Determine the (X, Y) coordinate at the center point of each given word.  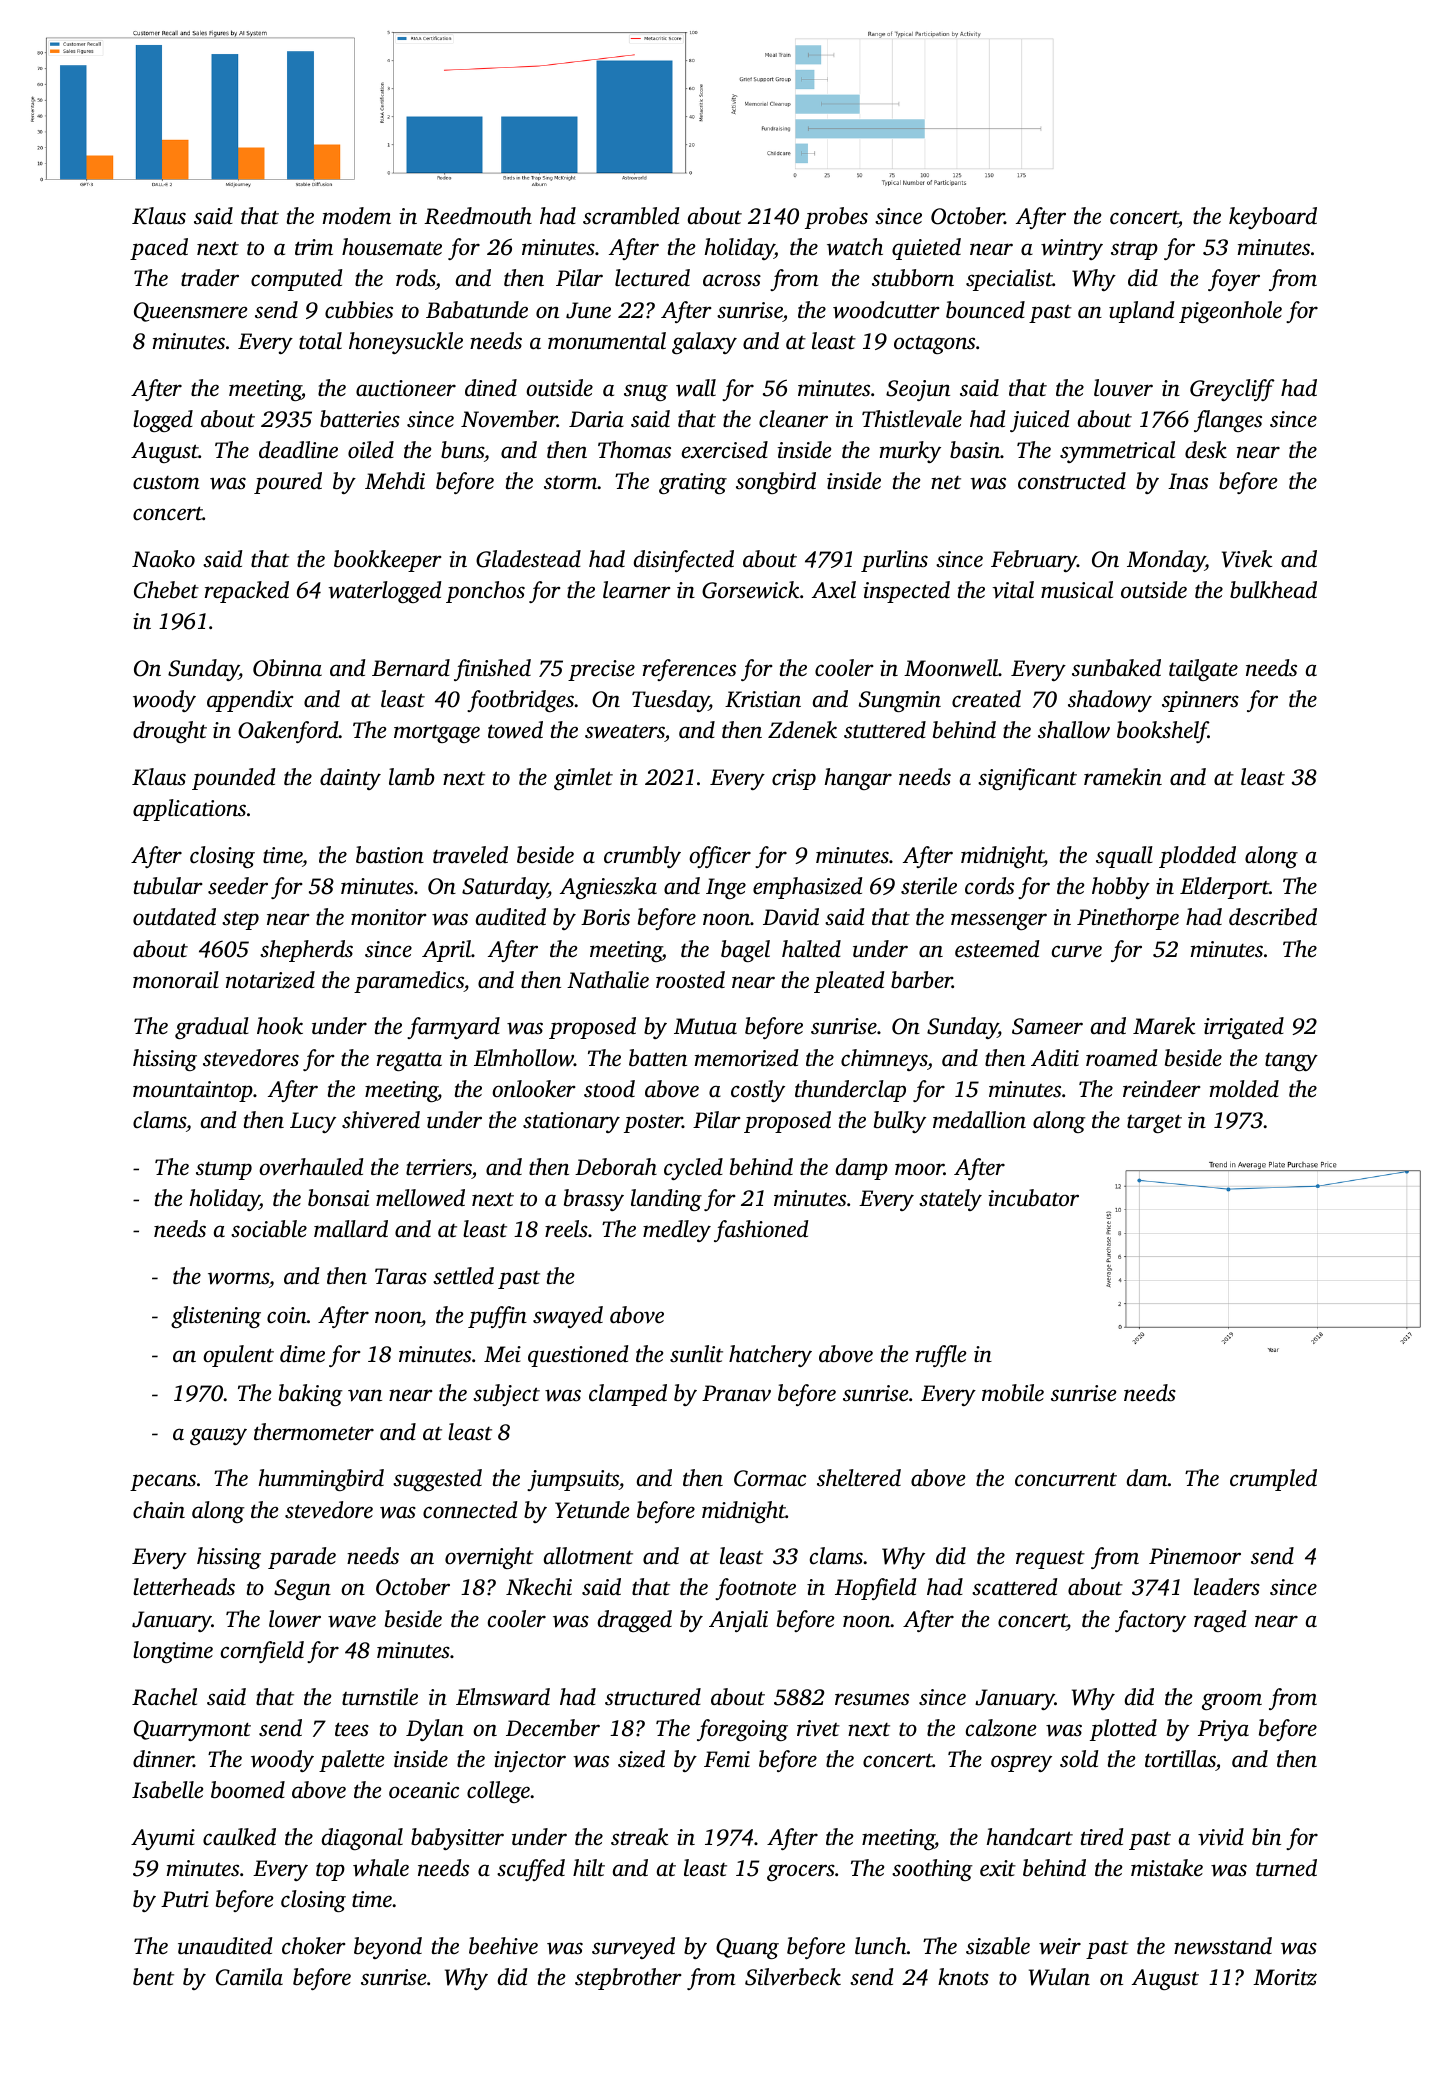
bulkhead (1273, 590)
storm (571, 482)
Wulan (1059, 1977)
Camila (249, 1977)
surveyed (633, 1948)
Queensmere (190, 312)
